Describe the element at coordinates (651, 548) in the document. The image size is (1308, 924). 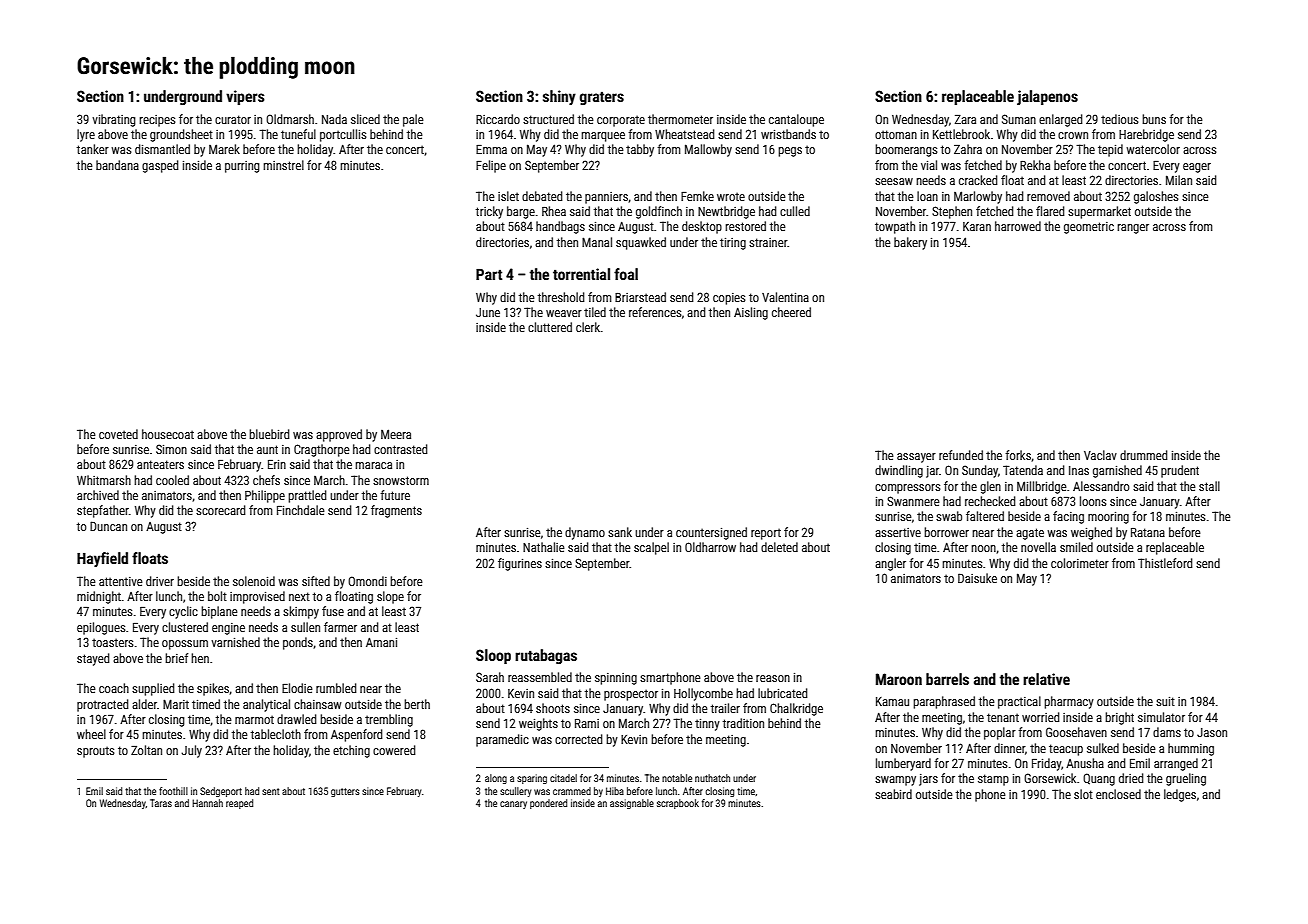
I see `scalpel` at that location.
